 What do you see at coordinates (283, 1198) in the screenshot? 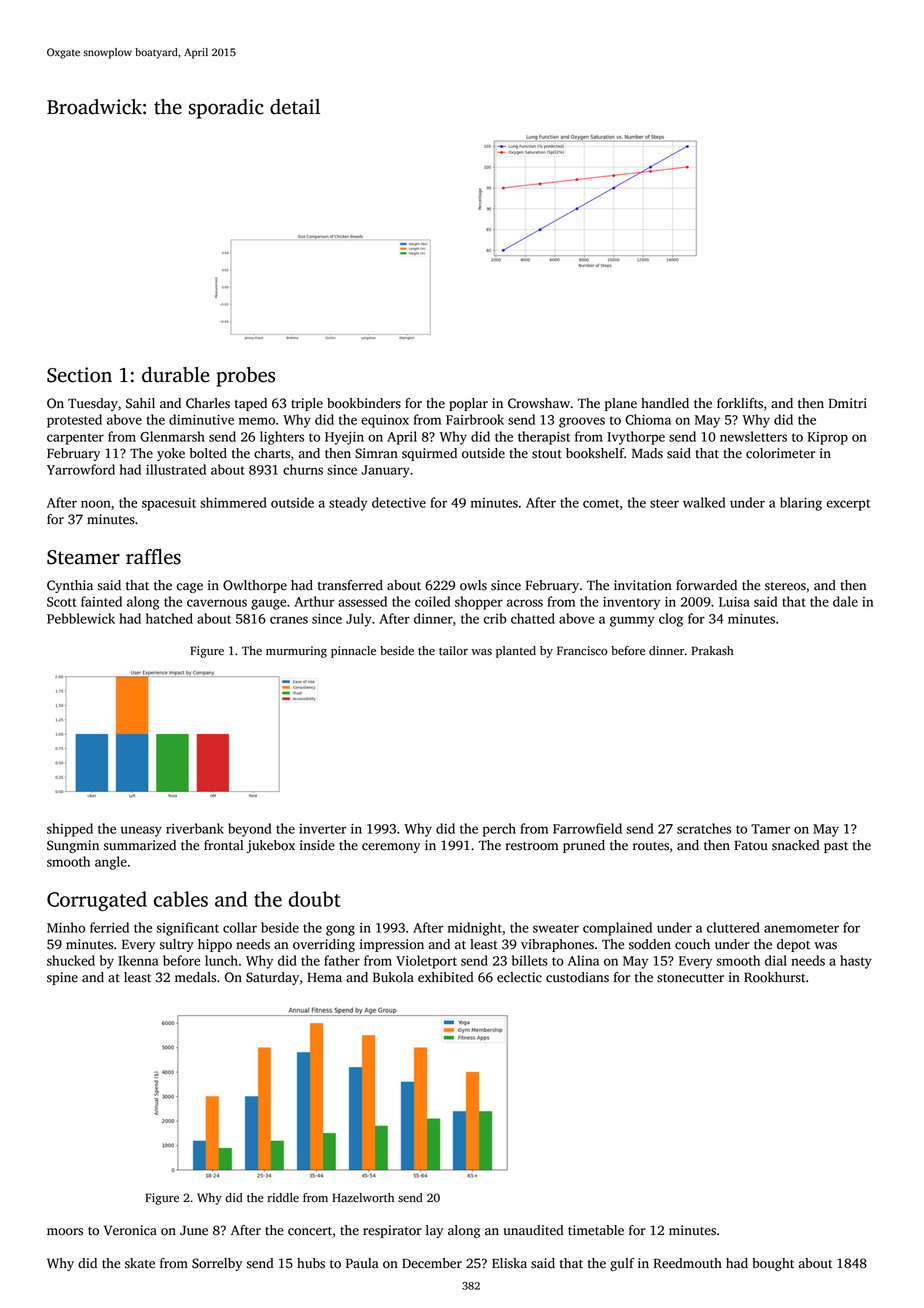
I see `riddle` at bounding box center [283, 1198].
